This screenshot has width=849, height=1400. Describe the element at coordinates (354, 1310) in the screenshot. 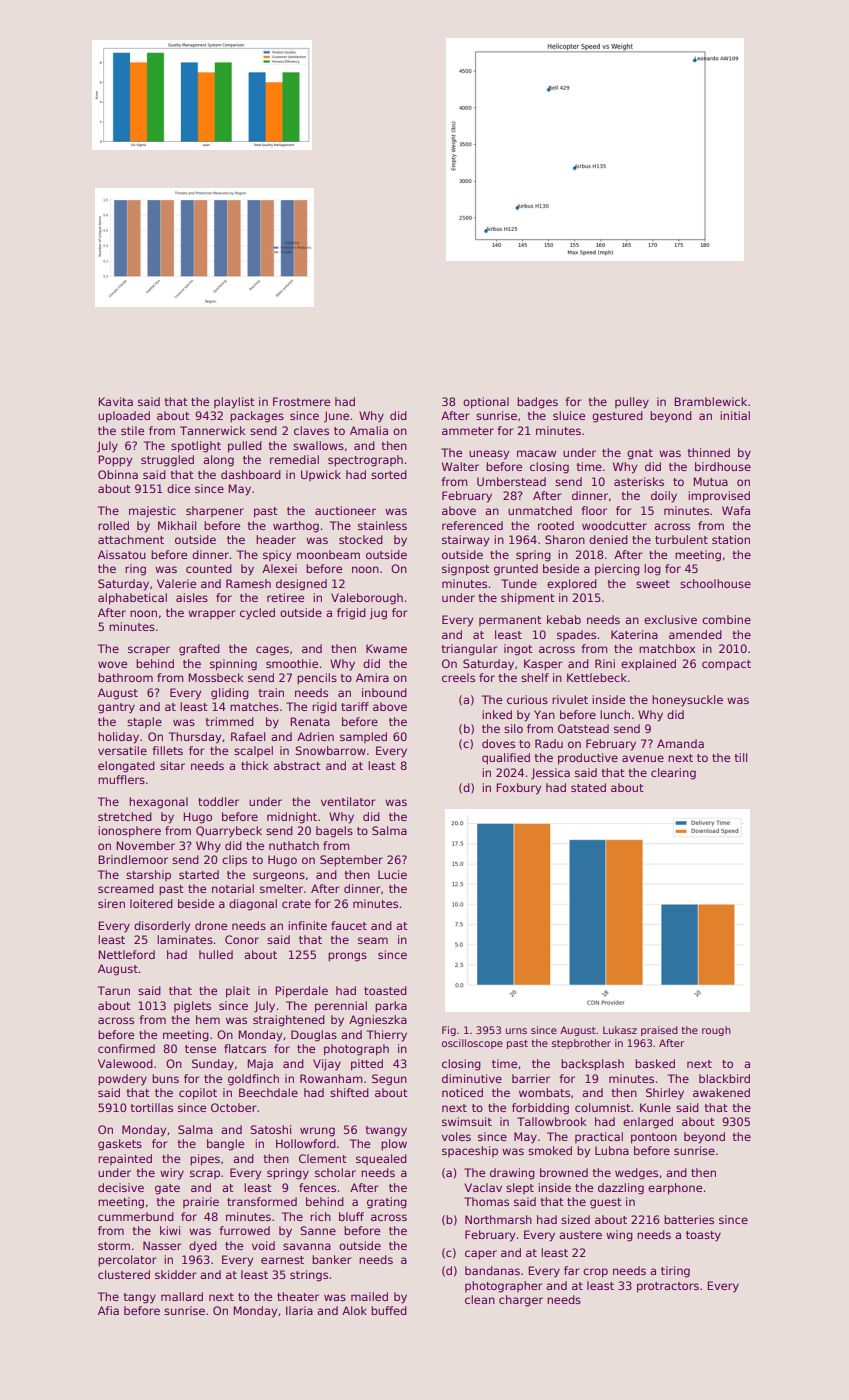

I see `Alok` at that location.
